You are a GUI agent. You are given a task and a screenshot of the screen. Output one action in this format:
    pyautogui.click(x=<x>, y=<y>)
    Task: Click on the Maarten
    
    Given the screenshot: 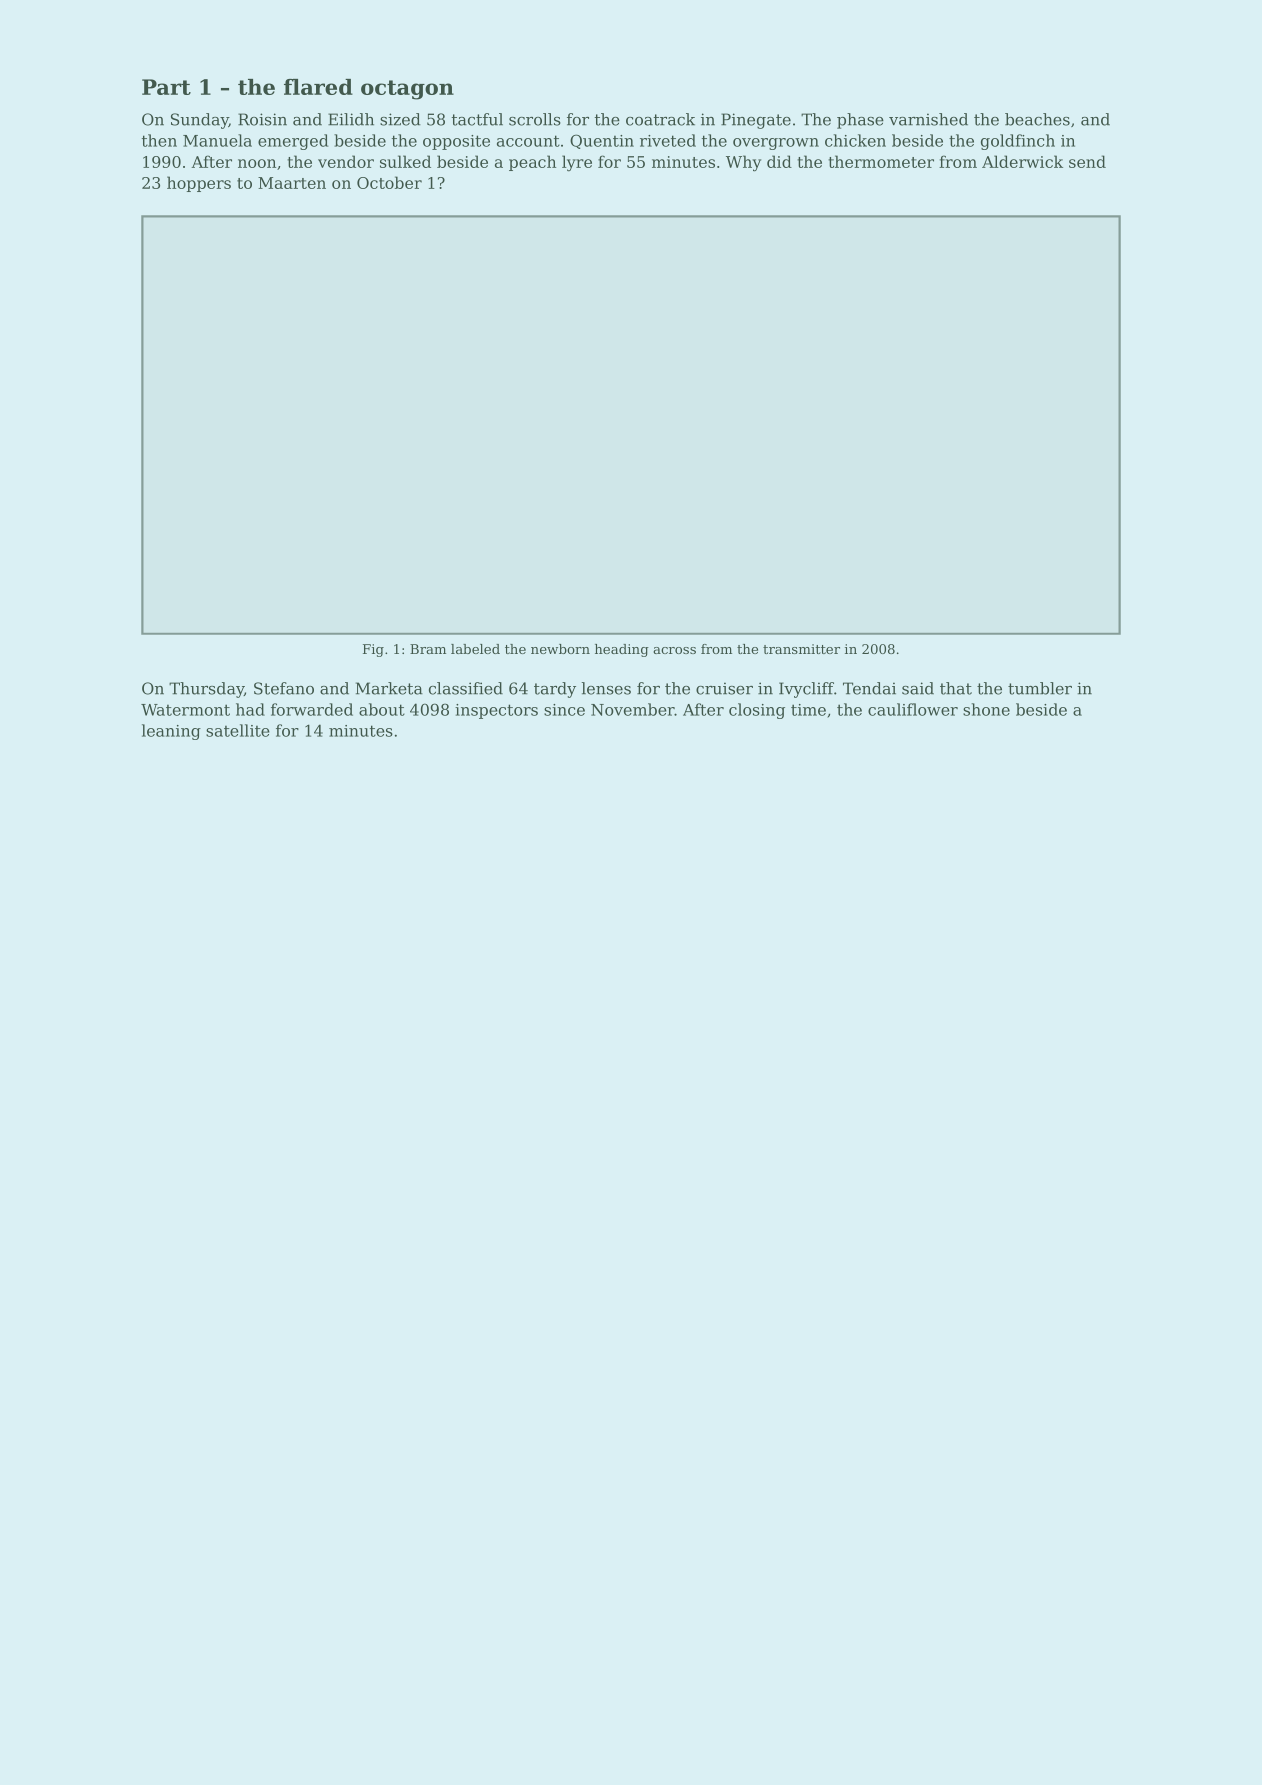 What is the action you would take?
    pyautogui.click(x=292, y=183)
